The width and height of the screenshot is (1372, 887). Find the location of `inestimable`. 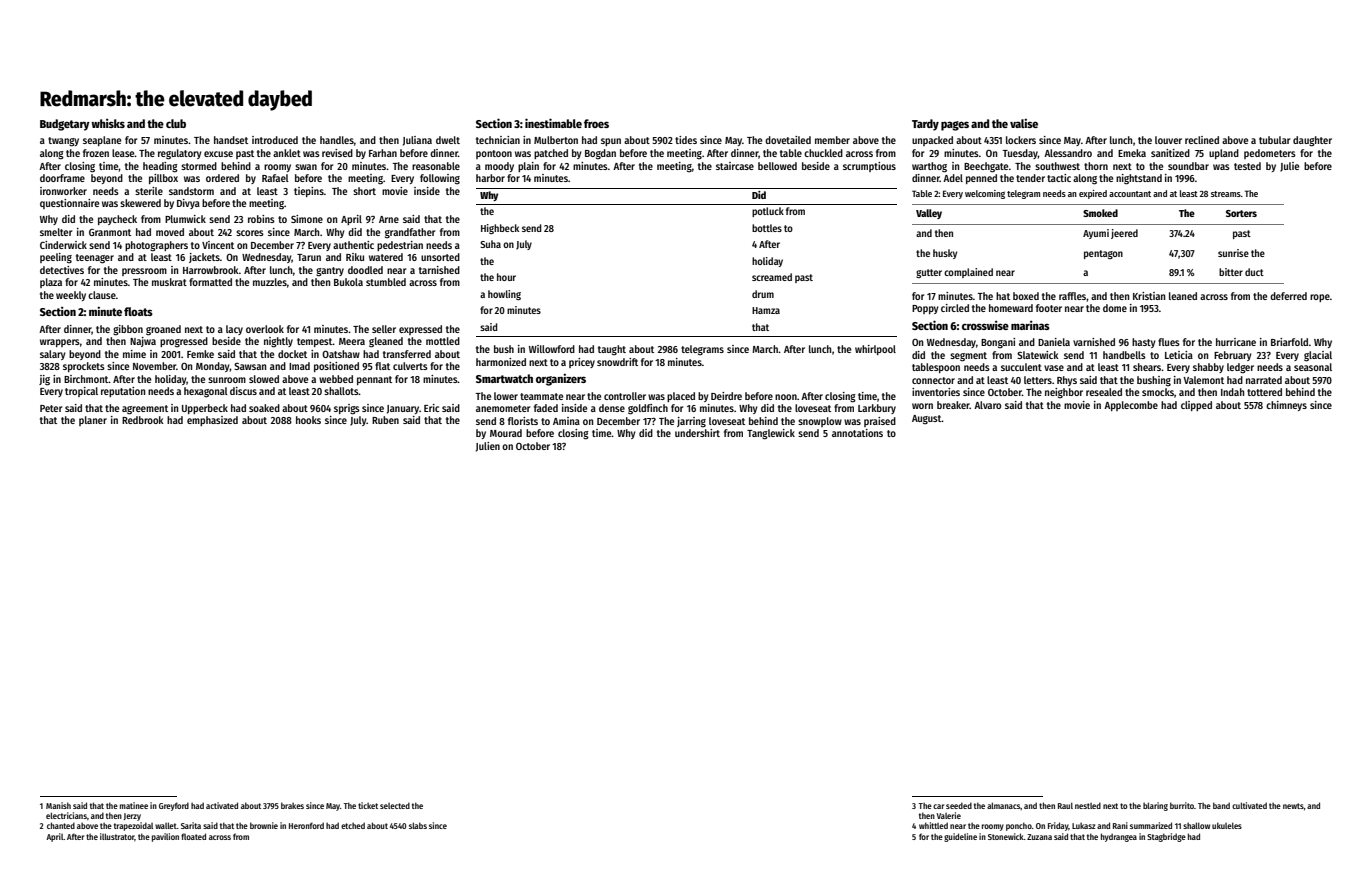

inestimable is located at coordinates (553, 123).
